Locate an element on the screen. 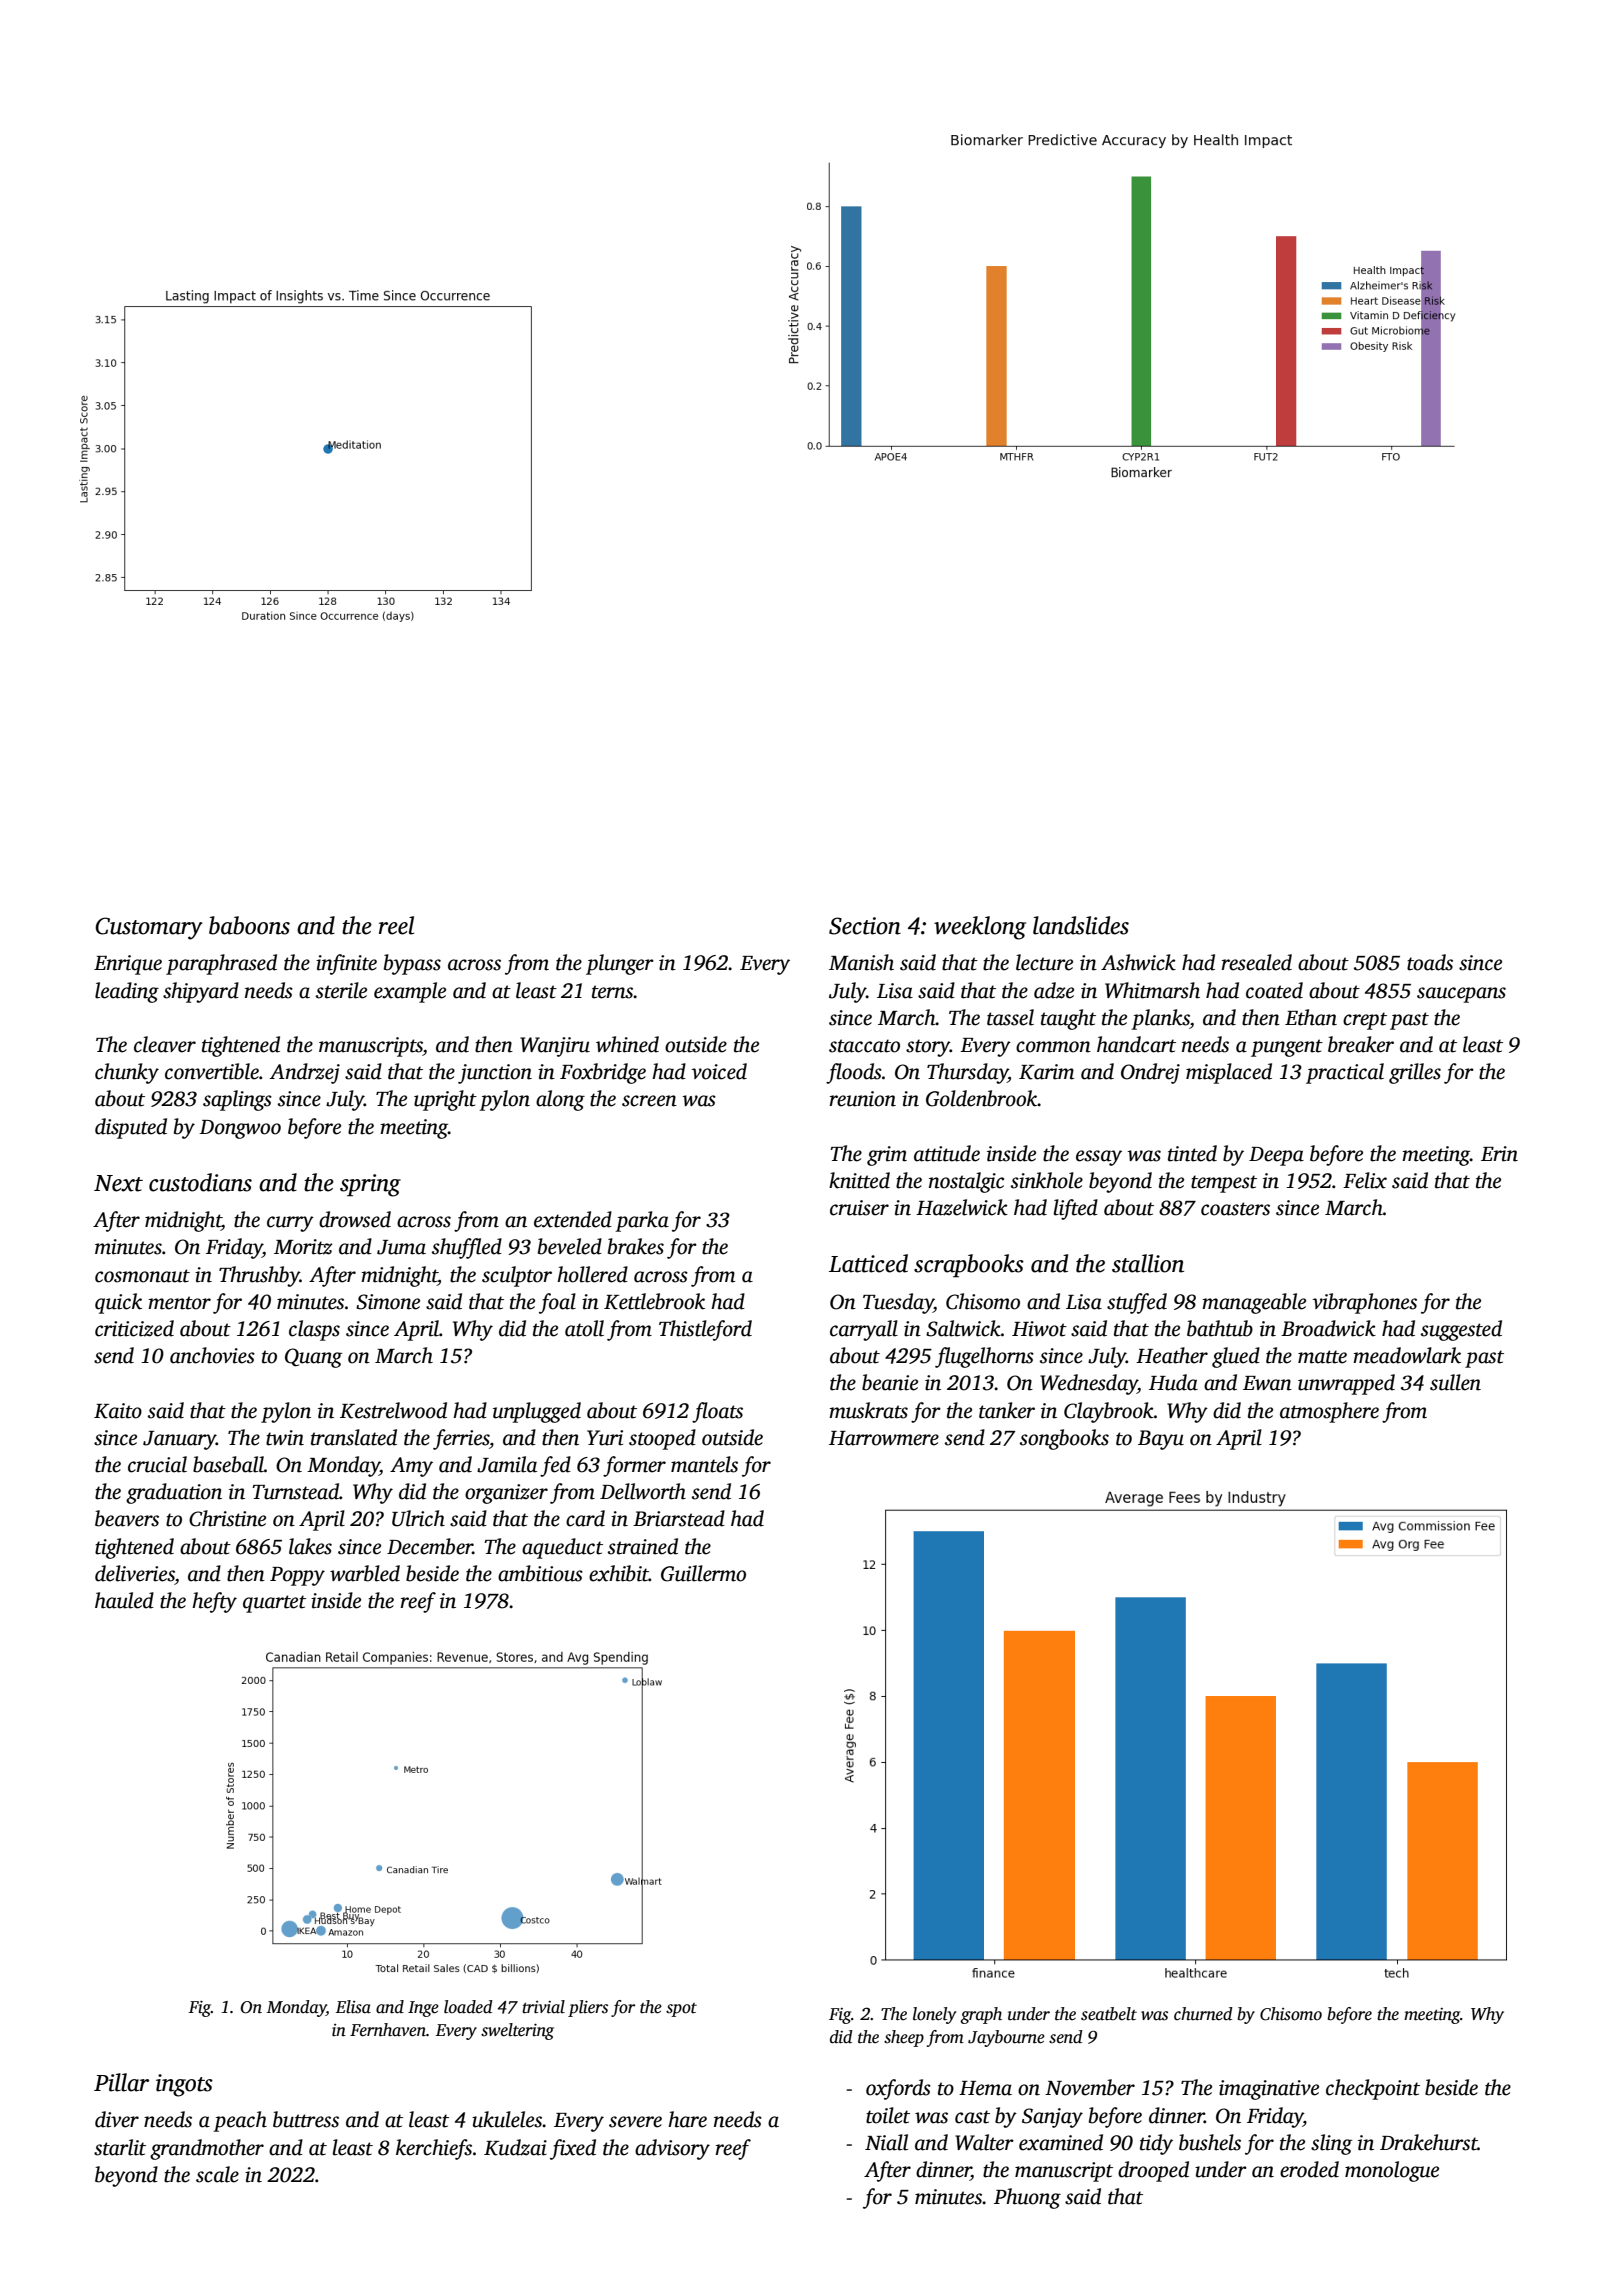 The width and height of the screenshot is (1620, 2292). Section is located at coordinates (865, 926).
